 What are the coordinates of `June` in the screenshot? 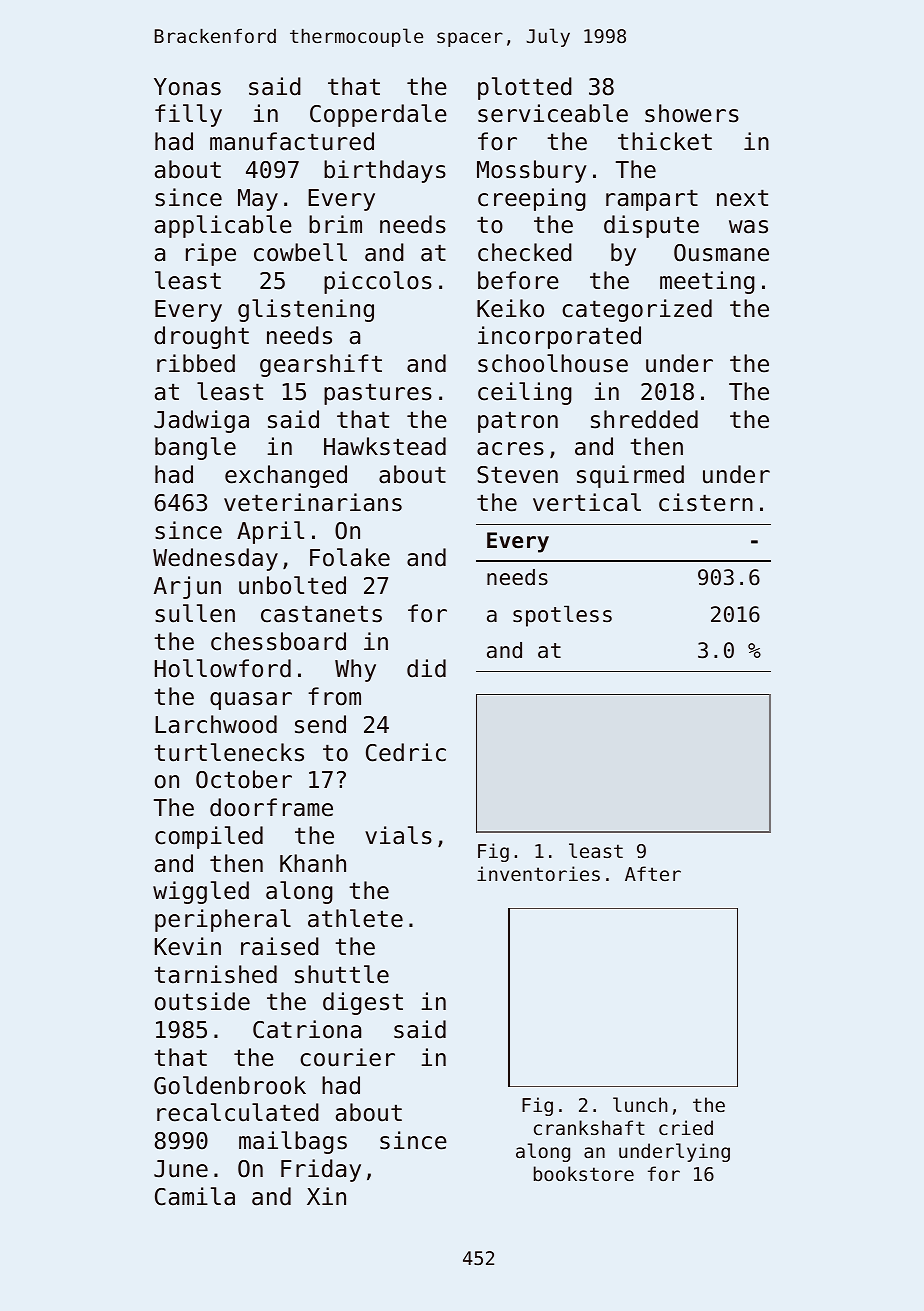 It's located at (181, 1169).
